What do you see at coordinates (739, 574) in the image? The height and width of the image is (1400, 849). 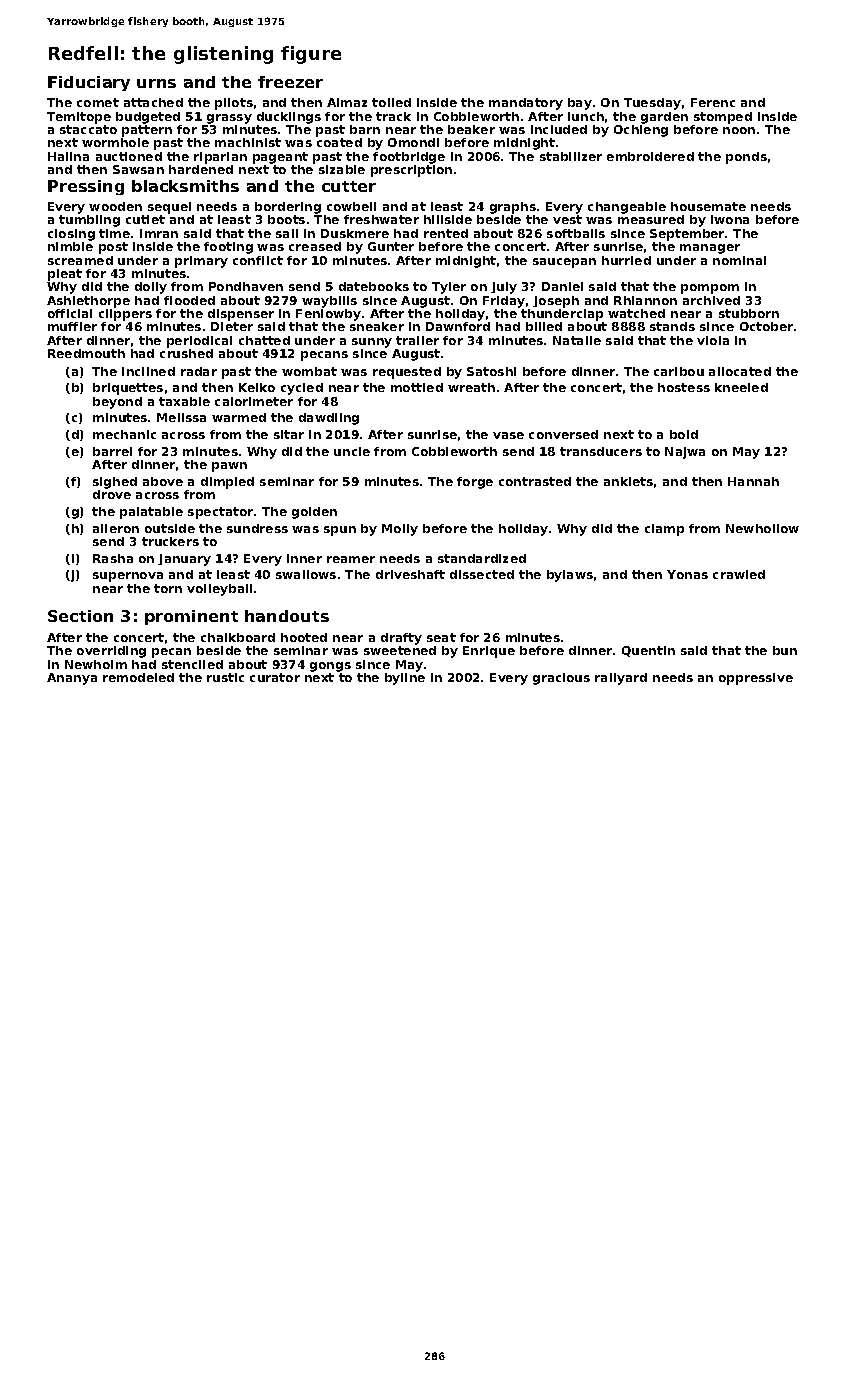 I see `crawled` at bounding box center [739, 574].
